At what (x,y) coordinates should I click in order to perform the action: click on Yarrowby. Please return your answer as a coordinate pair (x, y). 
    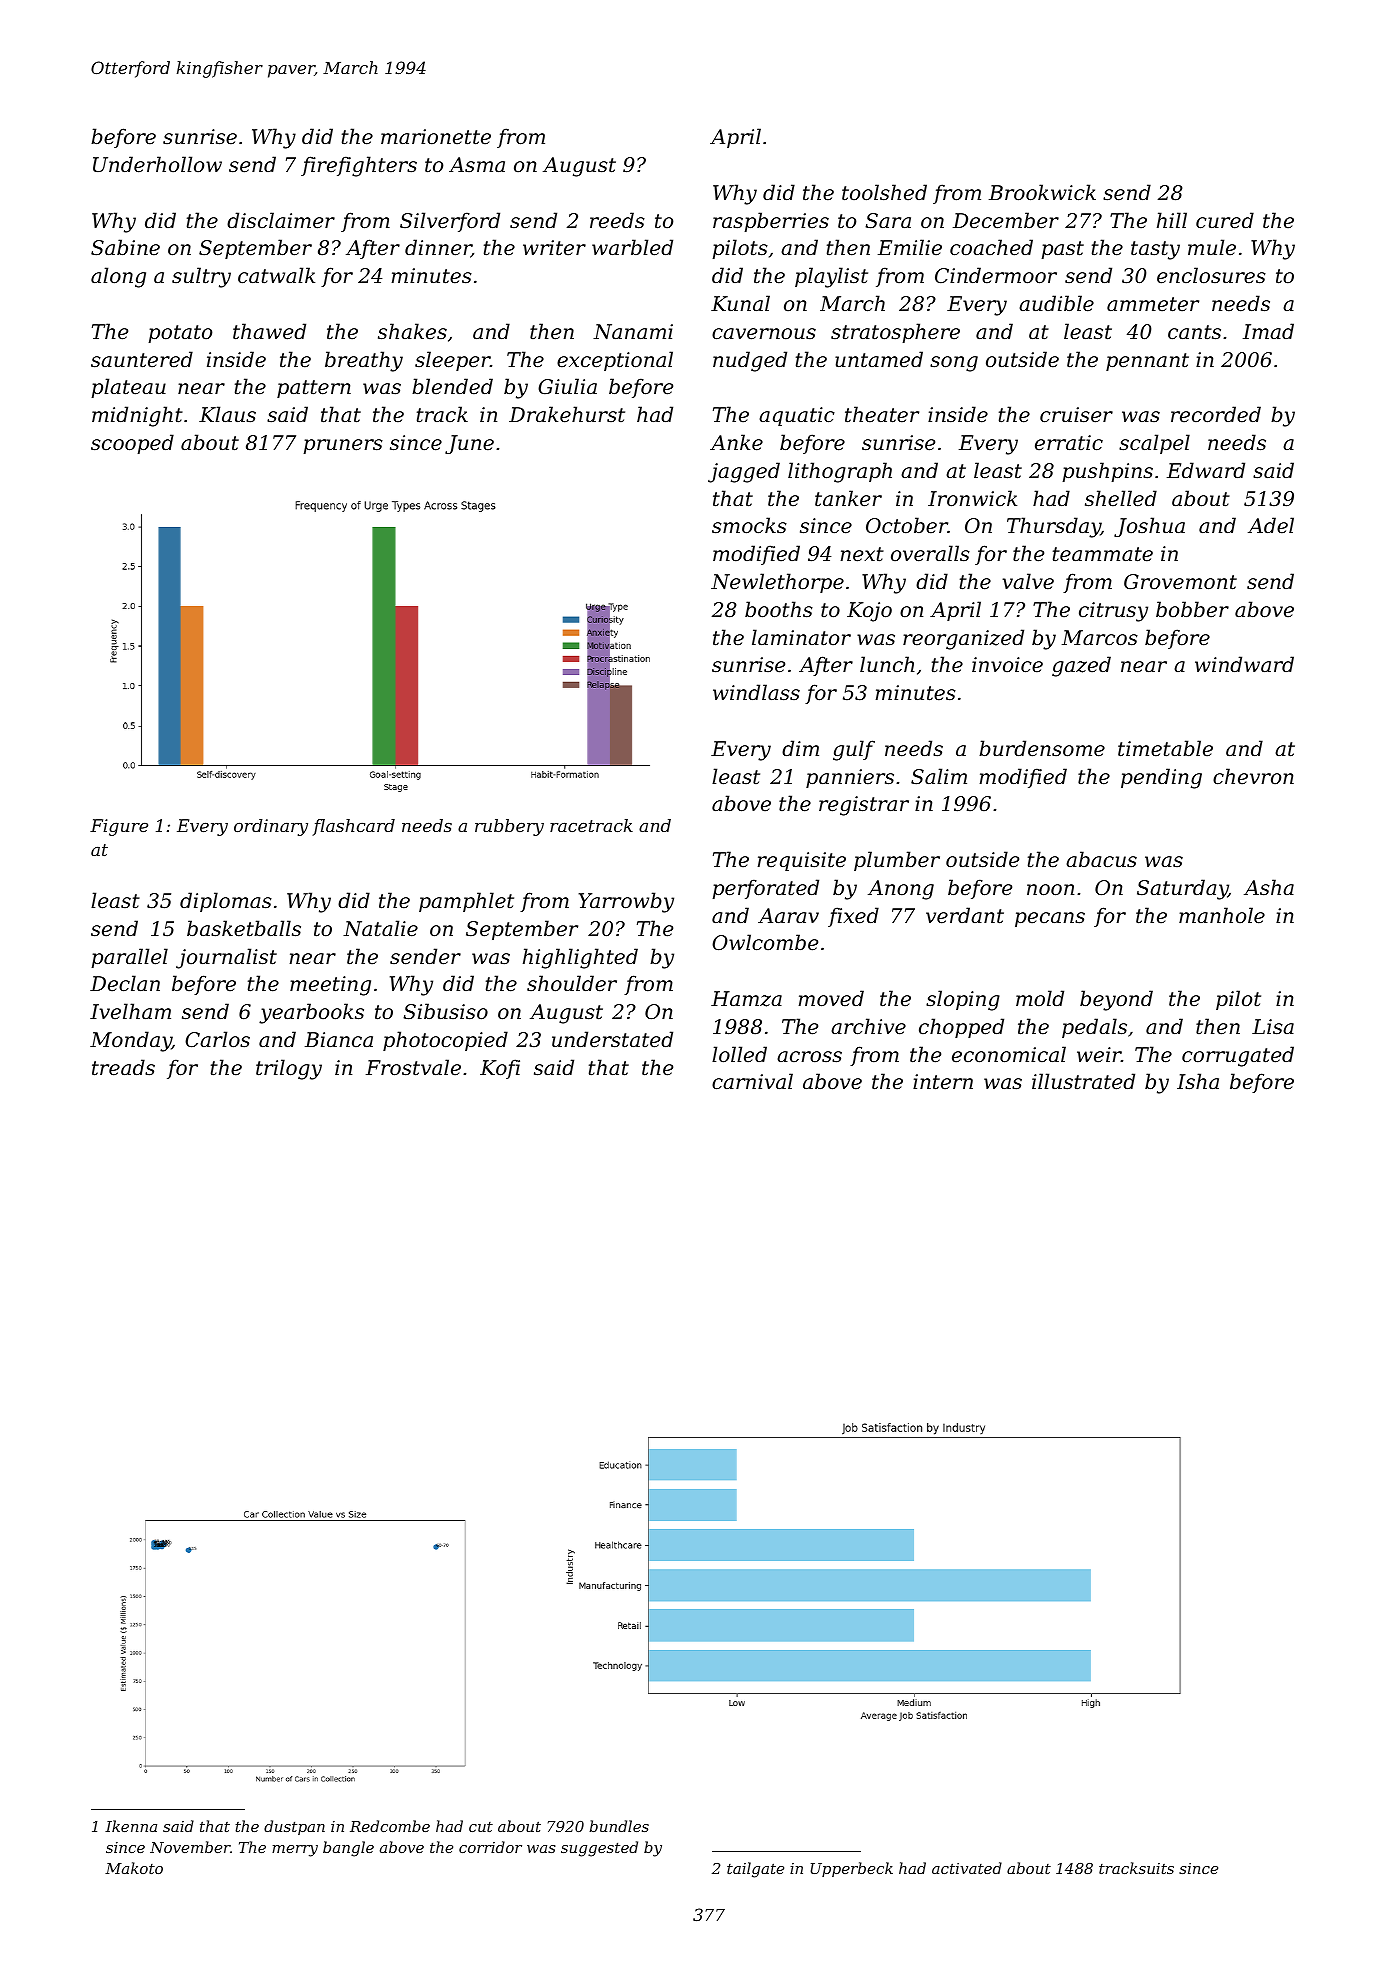
    Looking at the image, I should click on (626, 902).
